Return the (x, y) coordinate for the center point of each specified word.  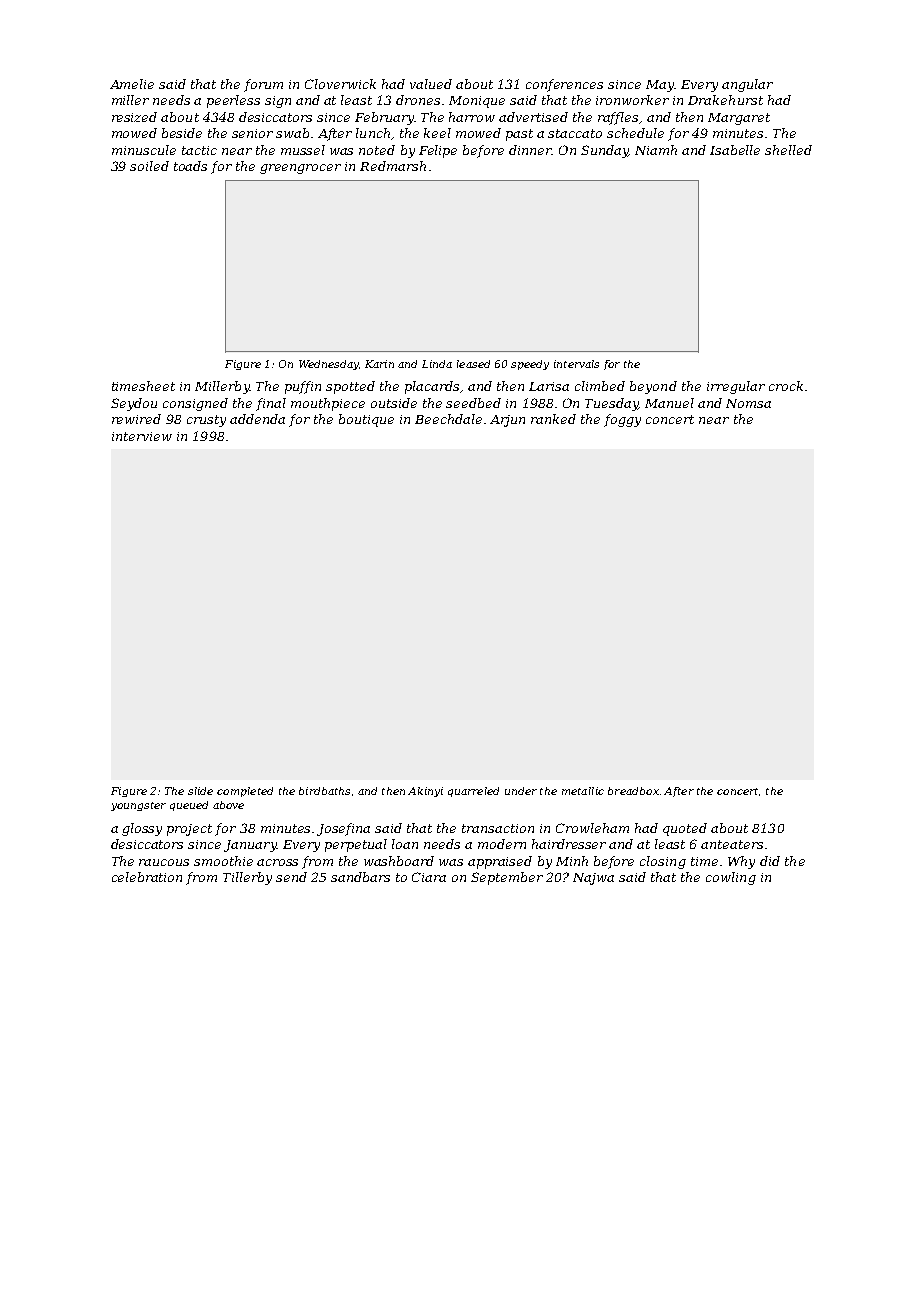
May (660, 86)
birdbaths (324, 791)
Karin (379, 364)
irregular (736, 387)
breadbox (633, 791)
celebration (147, 877)
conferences (564, 85)
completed (245, 792)
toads (190, 166)
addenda (257, 419)
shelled (788, 150)
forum (263, 85)
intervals (576, 364)
